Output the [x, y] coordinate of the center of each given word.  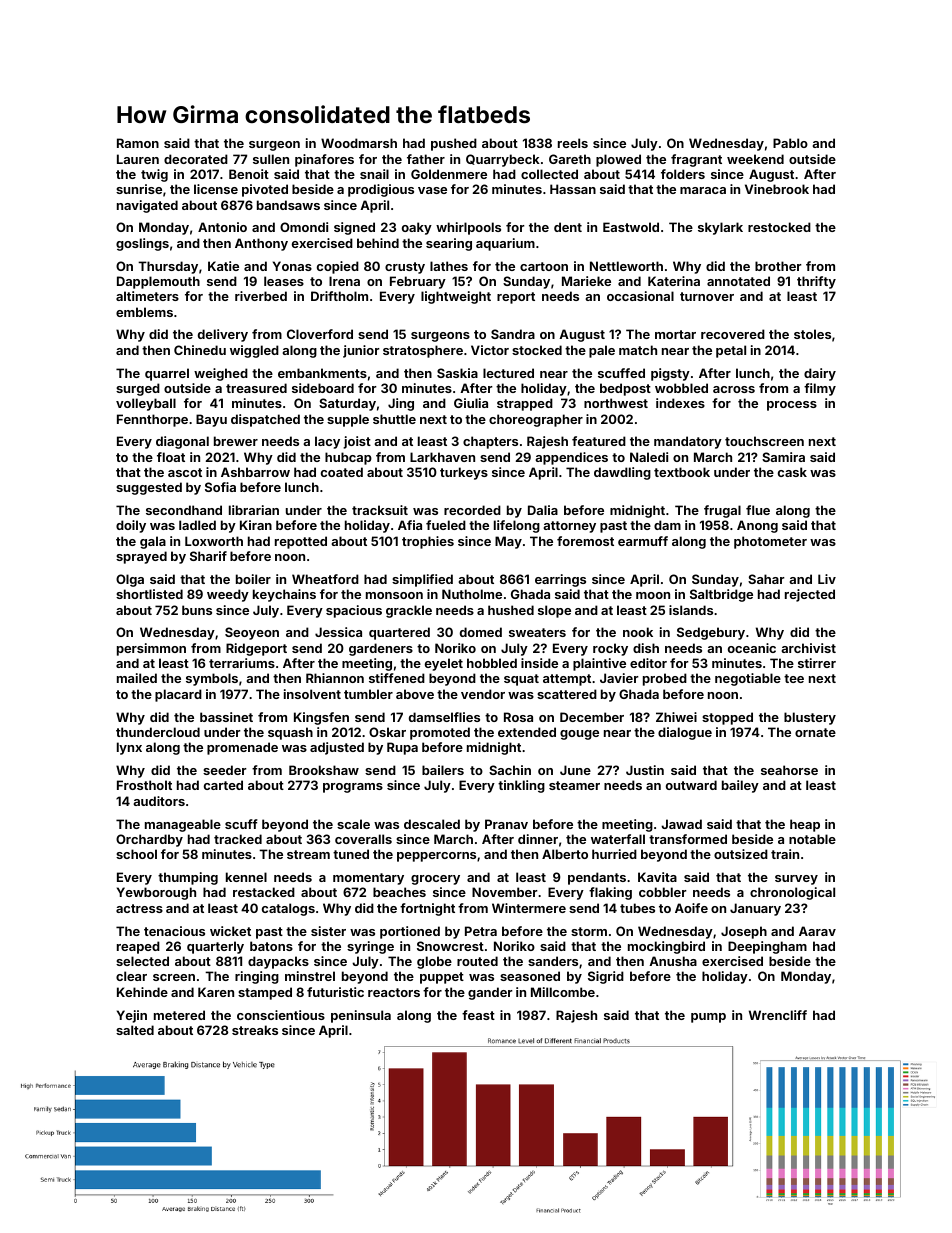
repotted [301, 542]
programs [353, 788]
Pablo [790, 143]
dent [568, 227]
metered [179, 1015]
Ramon [138, 143]
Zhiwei [676, 717]
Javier [619, 678]
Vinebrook [777, 189]
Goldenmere [449, 174]
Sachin [510, 770]
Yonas [292, 266]
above [415, 694]
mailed [137, 678]
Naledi [649, 457]
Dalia [543, 510]
